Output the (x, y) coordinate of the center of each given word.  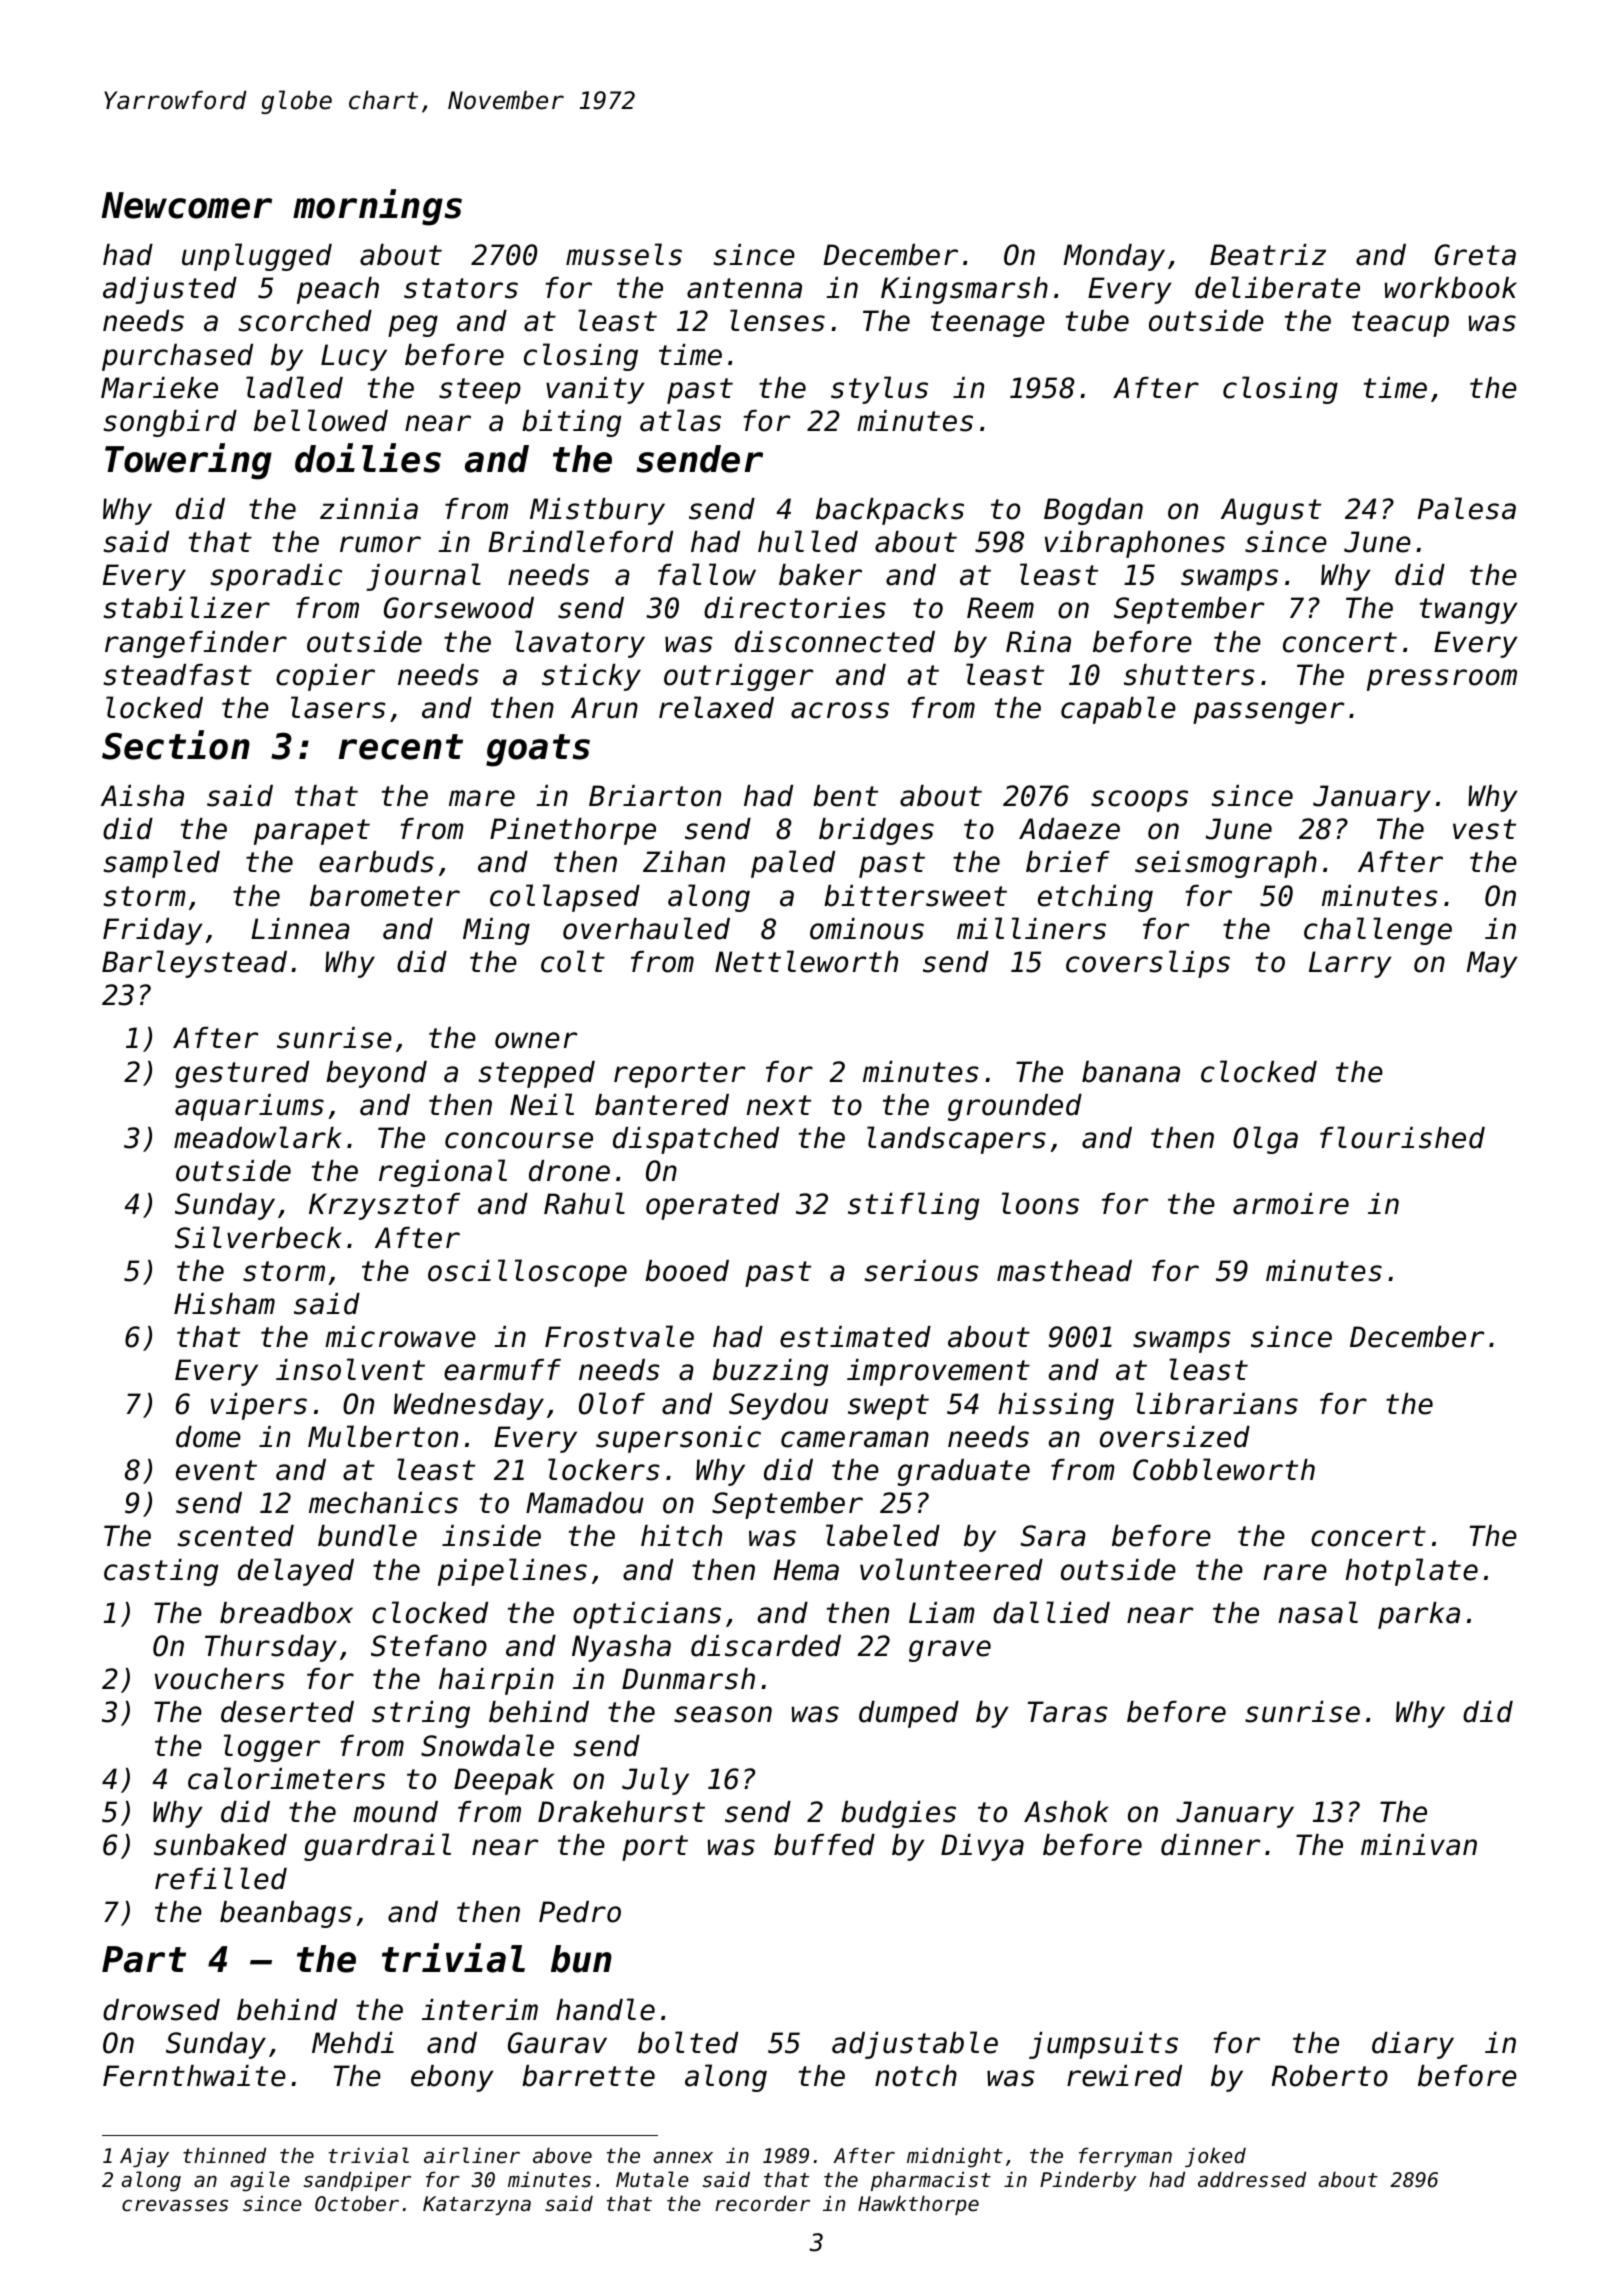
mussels (624, 254)
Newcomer (186, 205)
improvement (938, 1372)
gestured (242, 1074)
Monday (1114, 257)
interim (480, 2010)
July (655, 1781)
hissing (1056, 1406)
